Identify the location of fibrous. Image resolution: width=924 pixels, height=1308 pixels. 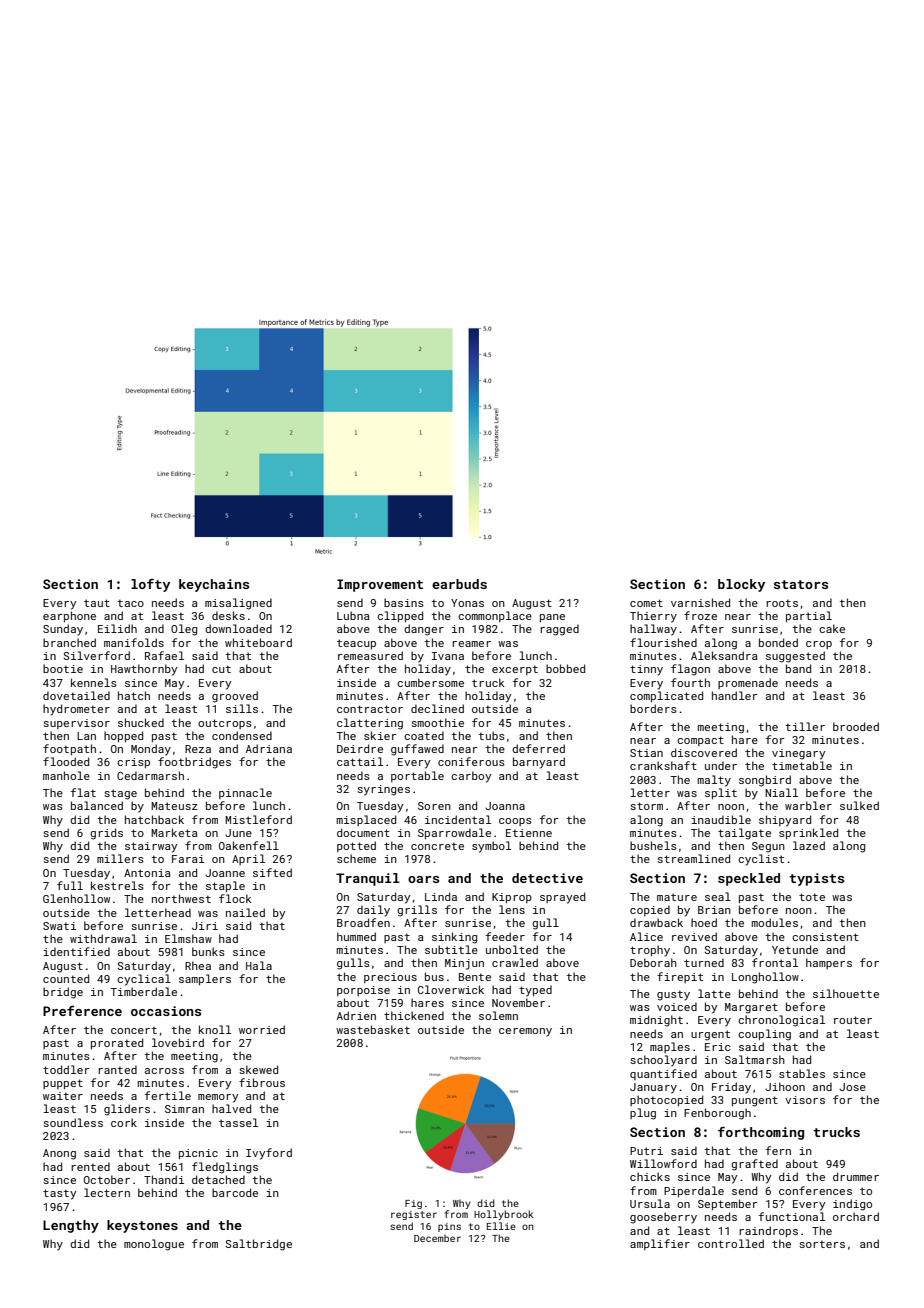
(262, 1082).
